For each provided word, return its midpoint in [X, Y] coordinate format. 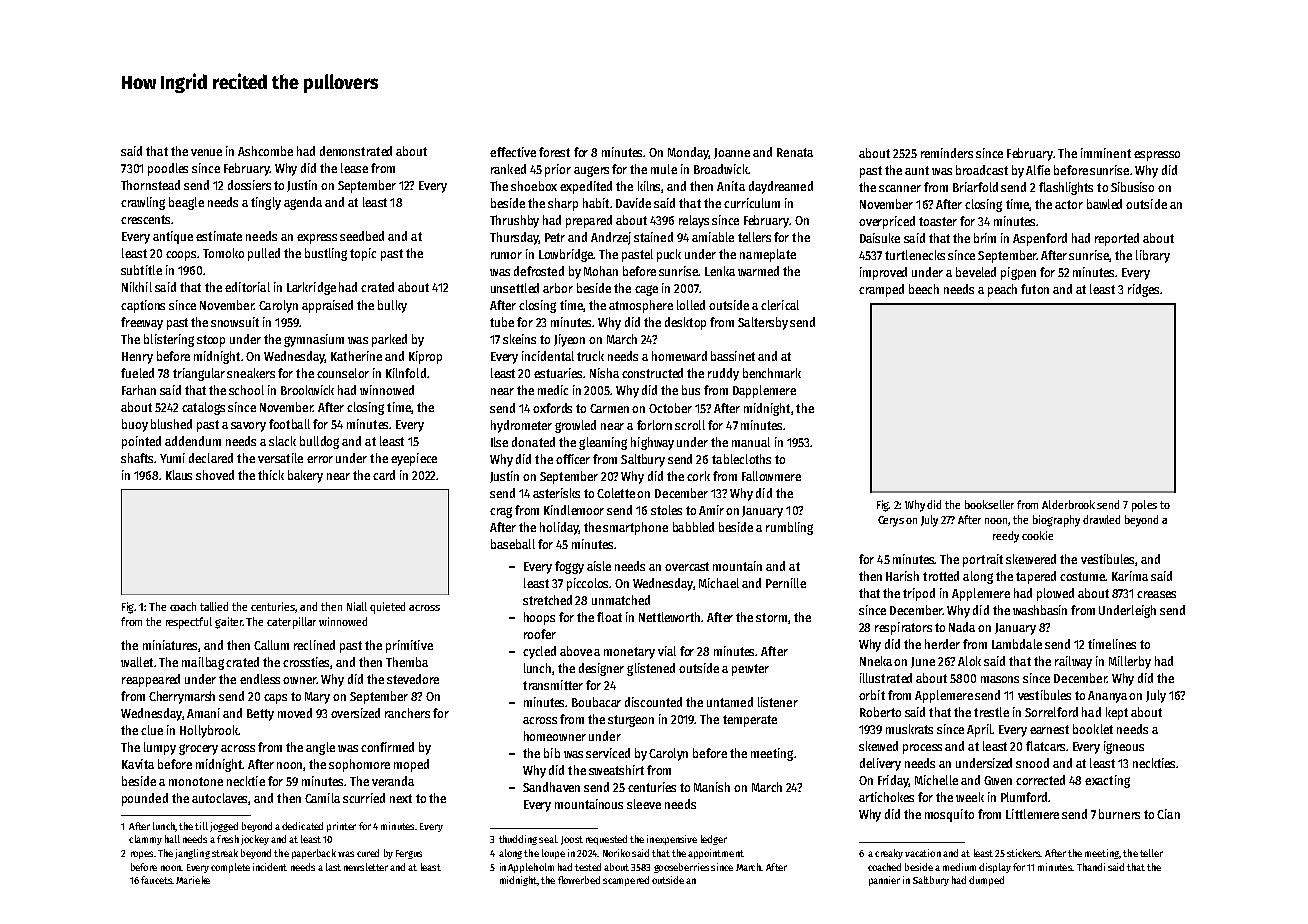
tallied [214, 606]
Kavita [138, 764]
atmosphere [641, 306]
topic [363, 254]
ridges [1143, 290]
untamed [730, 702]
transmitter [553, 685]
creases [1156, 594]
